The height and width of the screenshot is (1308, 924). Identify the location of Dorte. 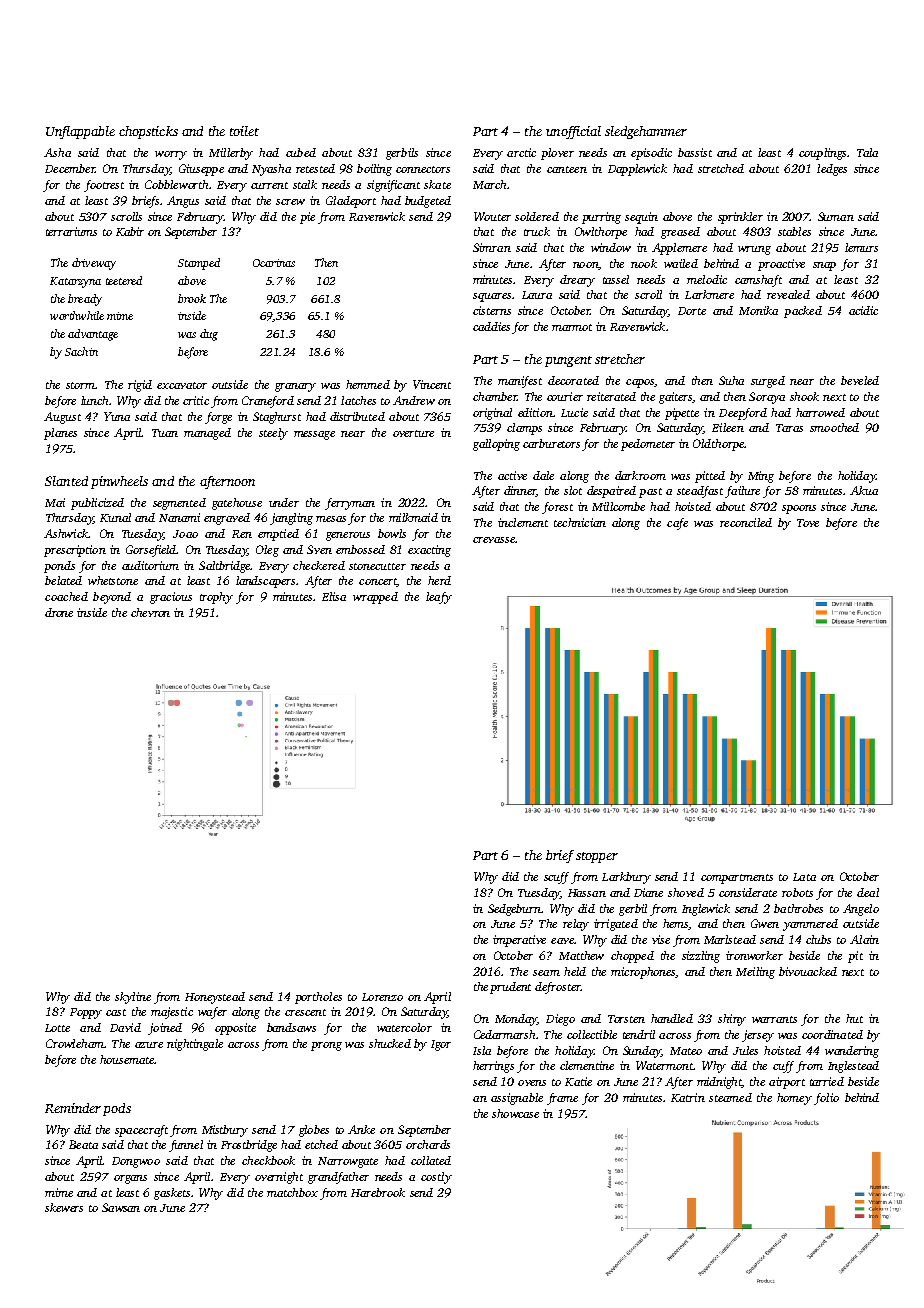
(692, 311).
